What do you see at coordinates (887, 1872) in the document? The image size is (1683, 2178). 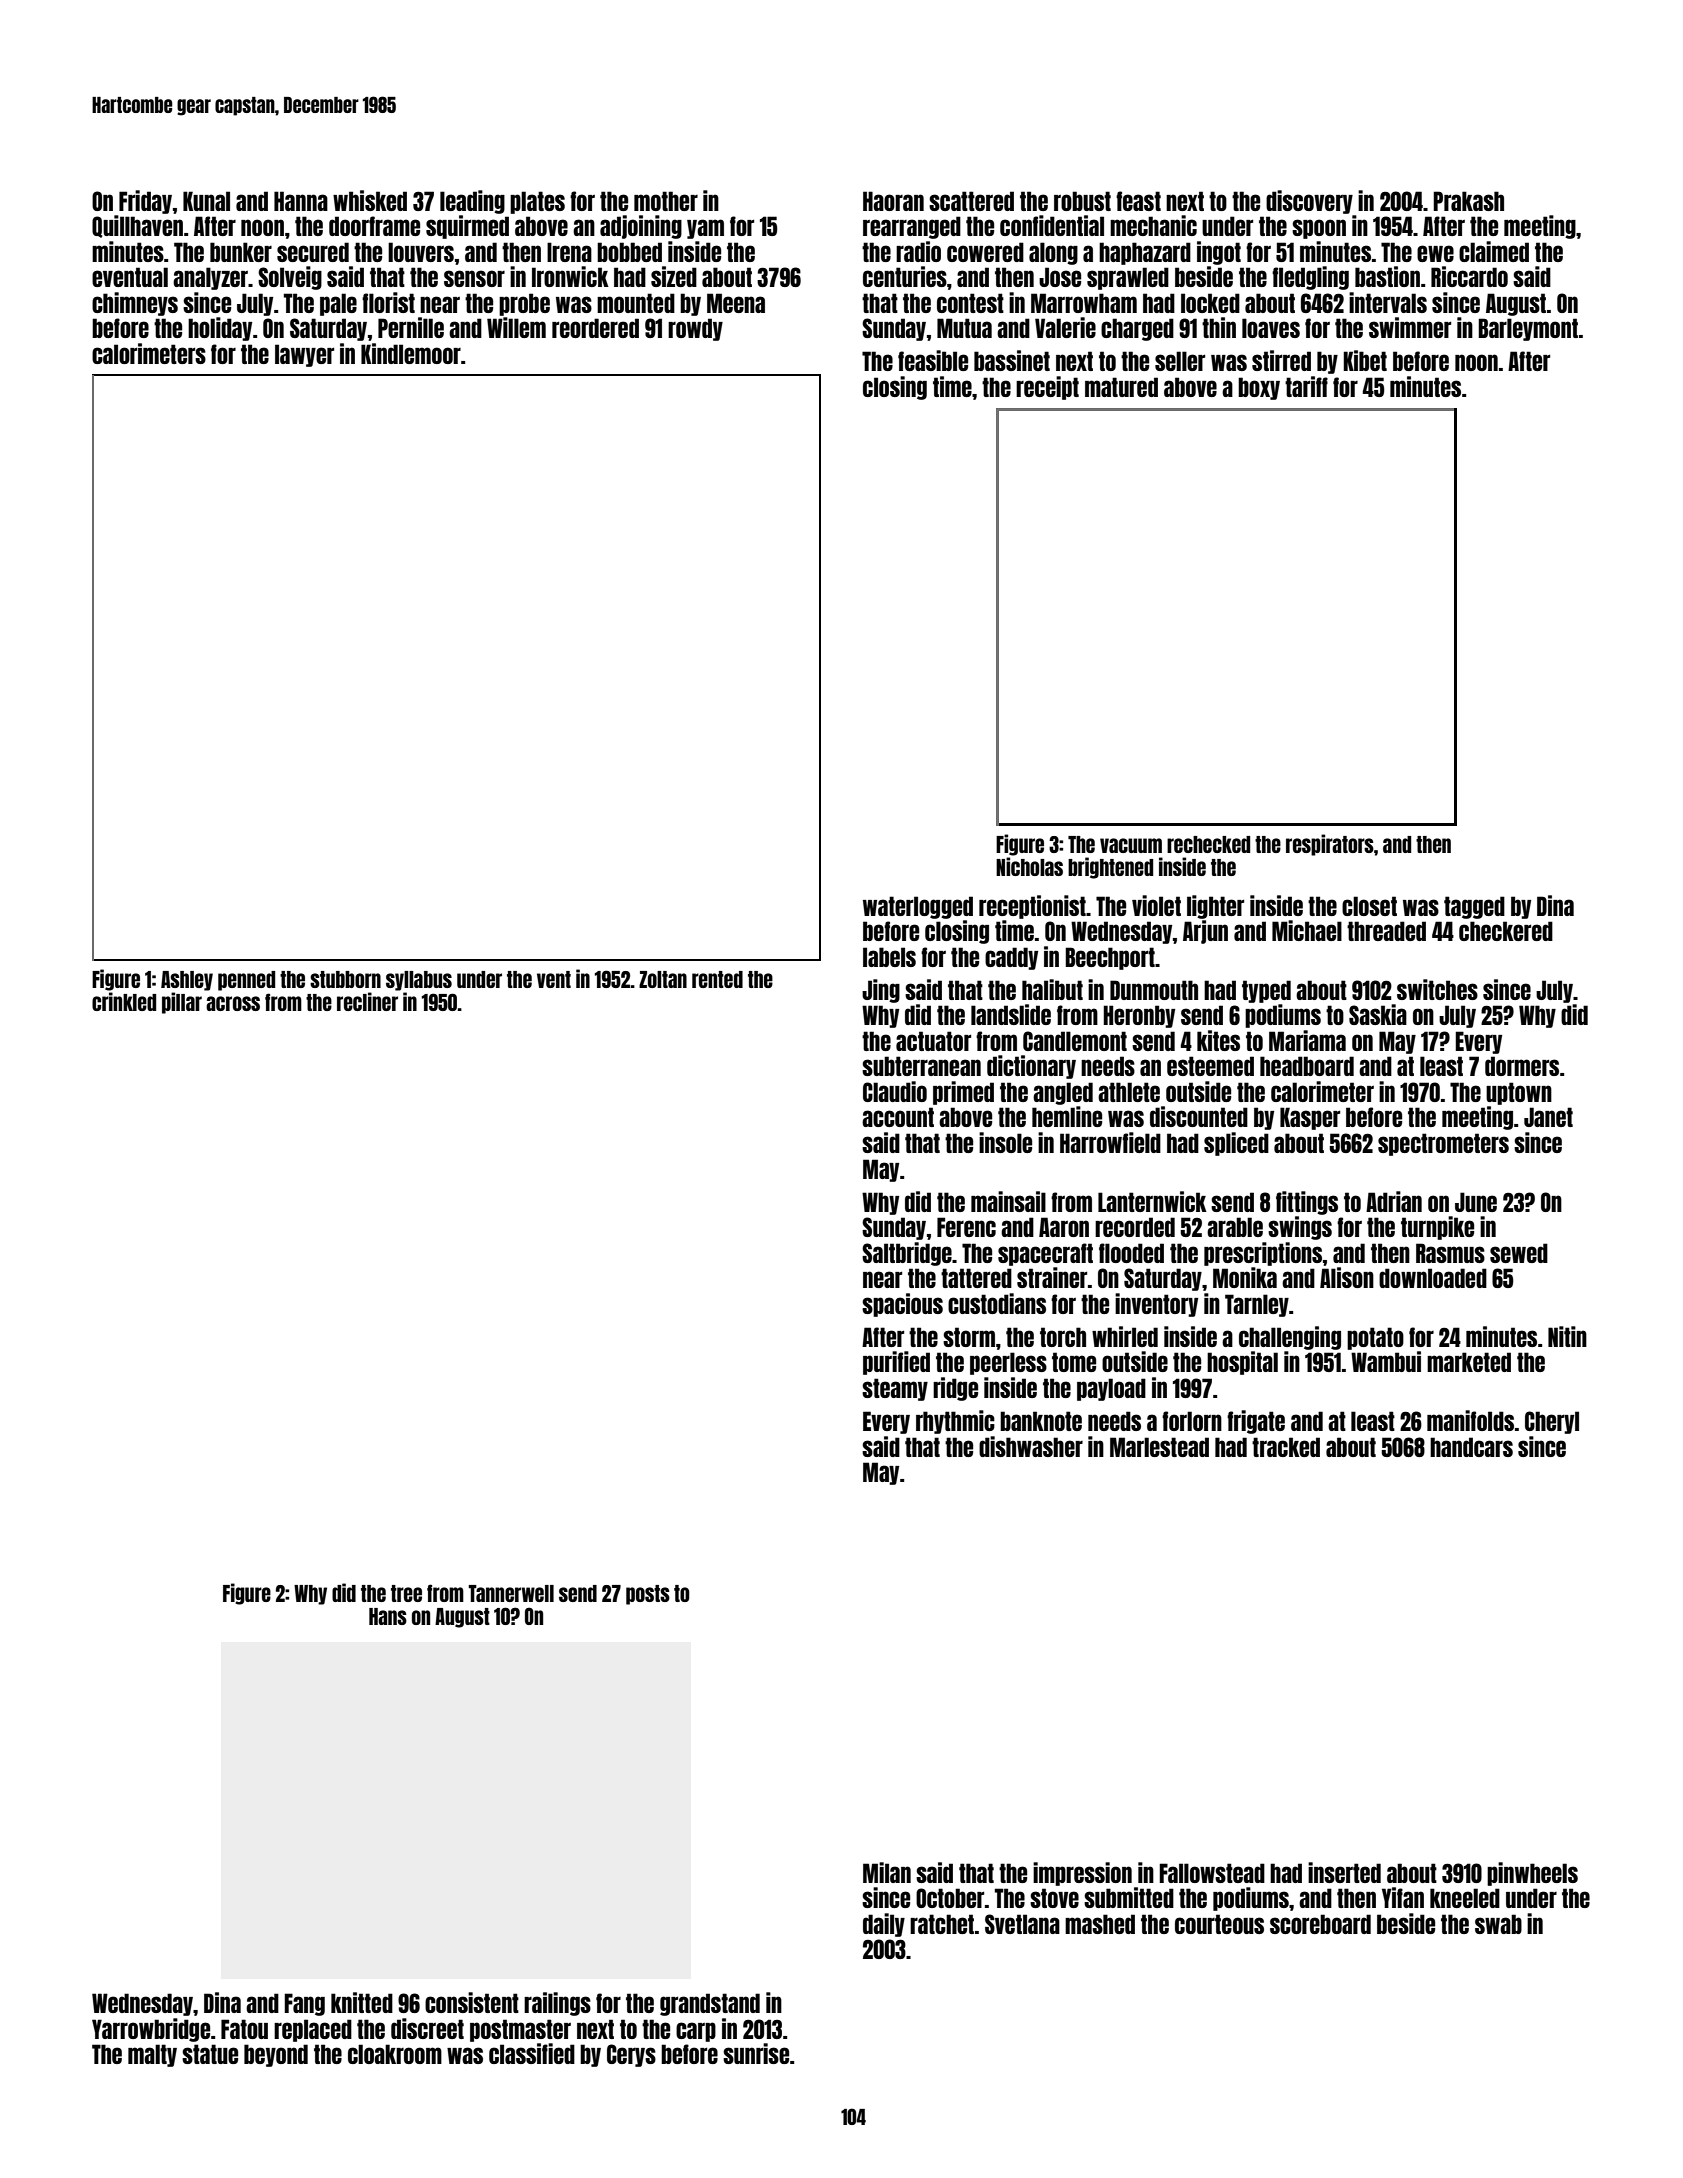 I see `Milan` at bounding box center [887, 1872].
